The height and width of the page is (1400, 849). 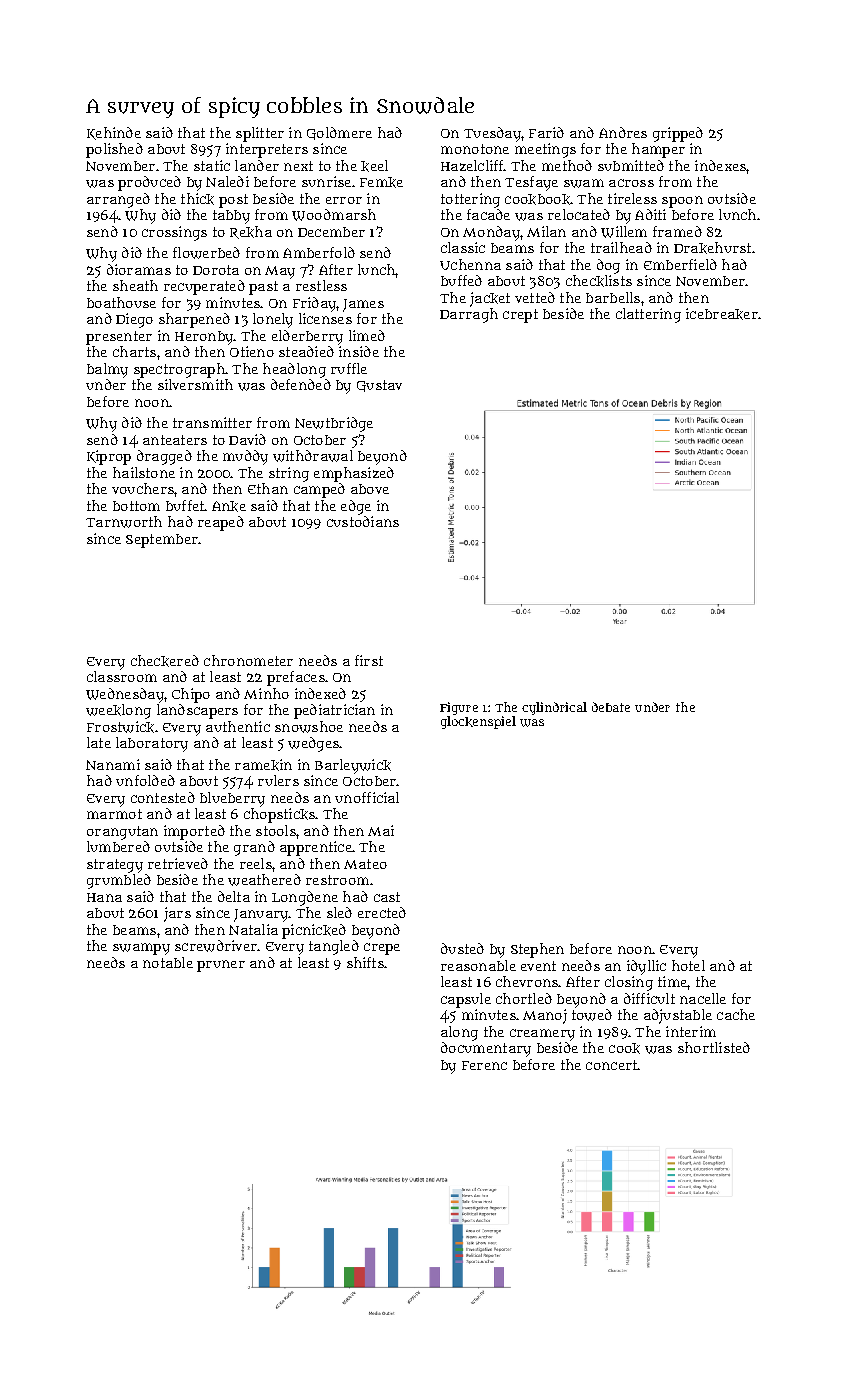 What do you see at coordinates (245, 457) in the page?
I see `muddy` at bounding box center [245, 457].
